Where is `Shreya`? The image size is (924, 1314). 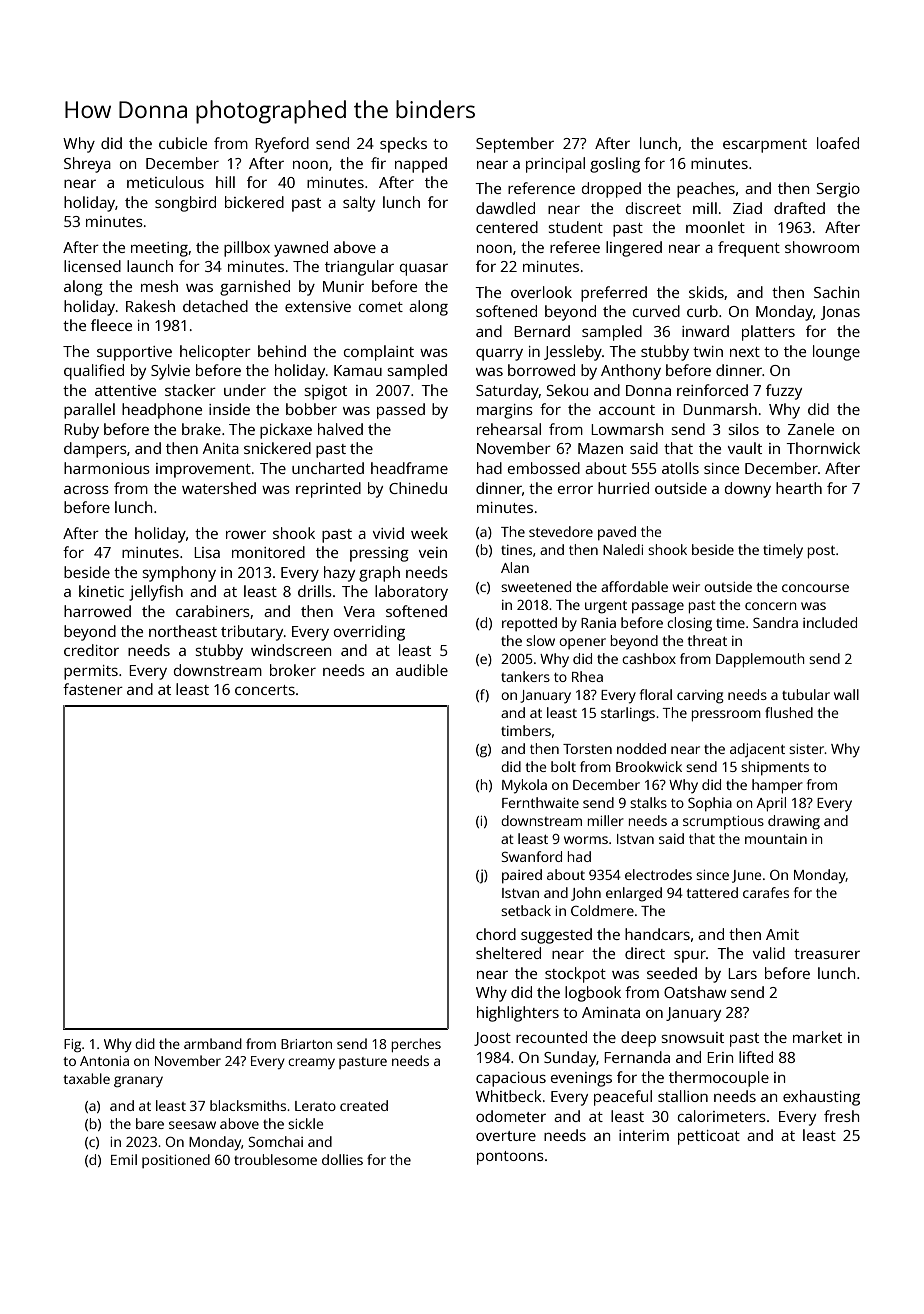
Shreya is located at coordinates (87, 165).
